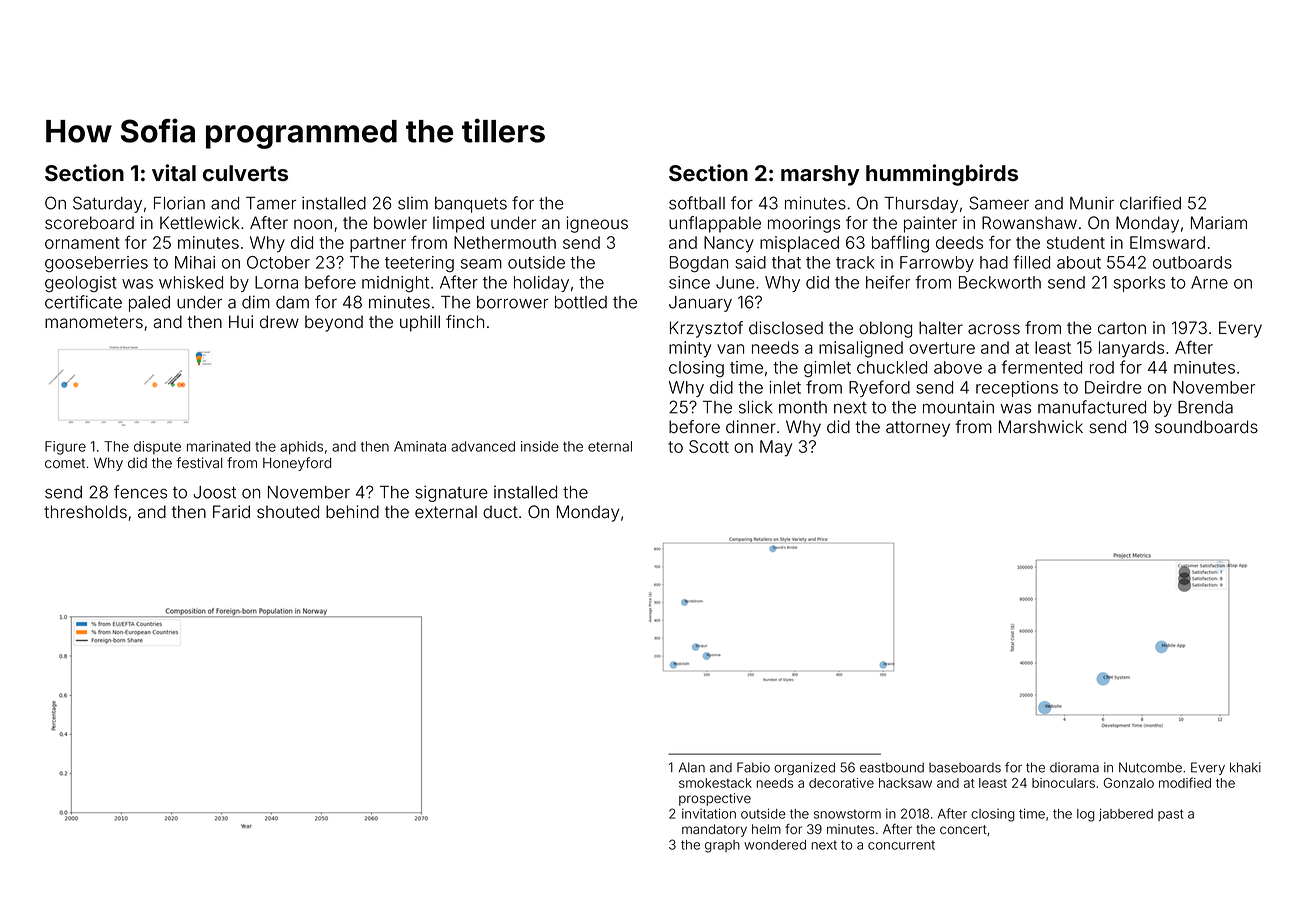  I want to click on holiday, so click(541, 284).
